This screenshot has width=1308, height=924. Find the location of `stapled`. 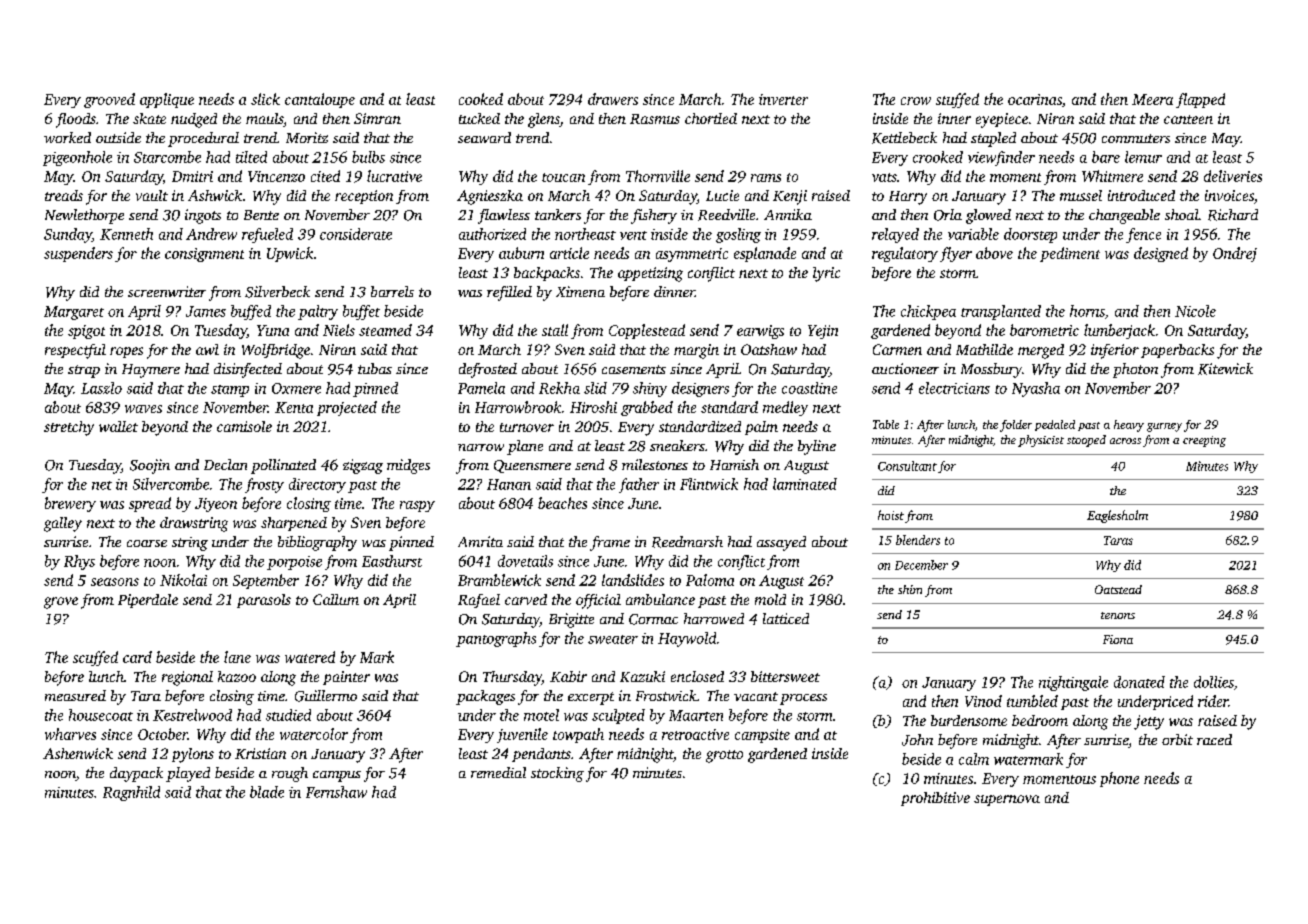

stapled is located at coordinates (993, 139).
